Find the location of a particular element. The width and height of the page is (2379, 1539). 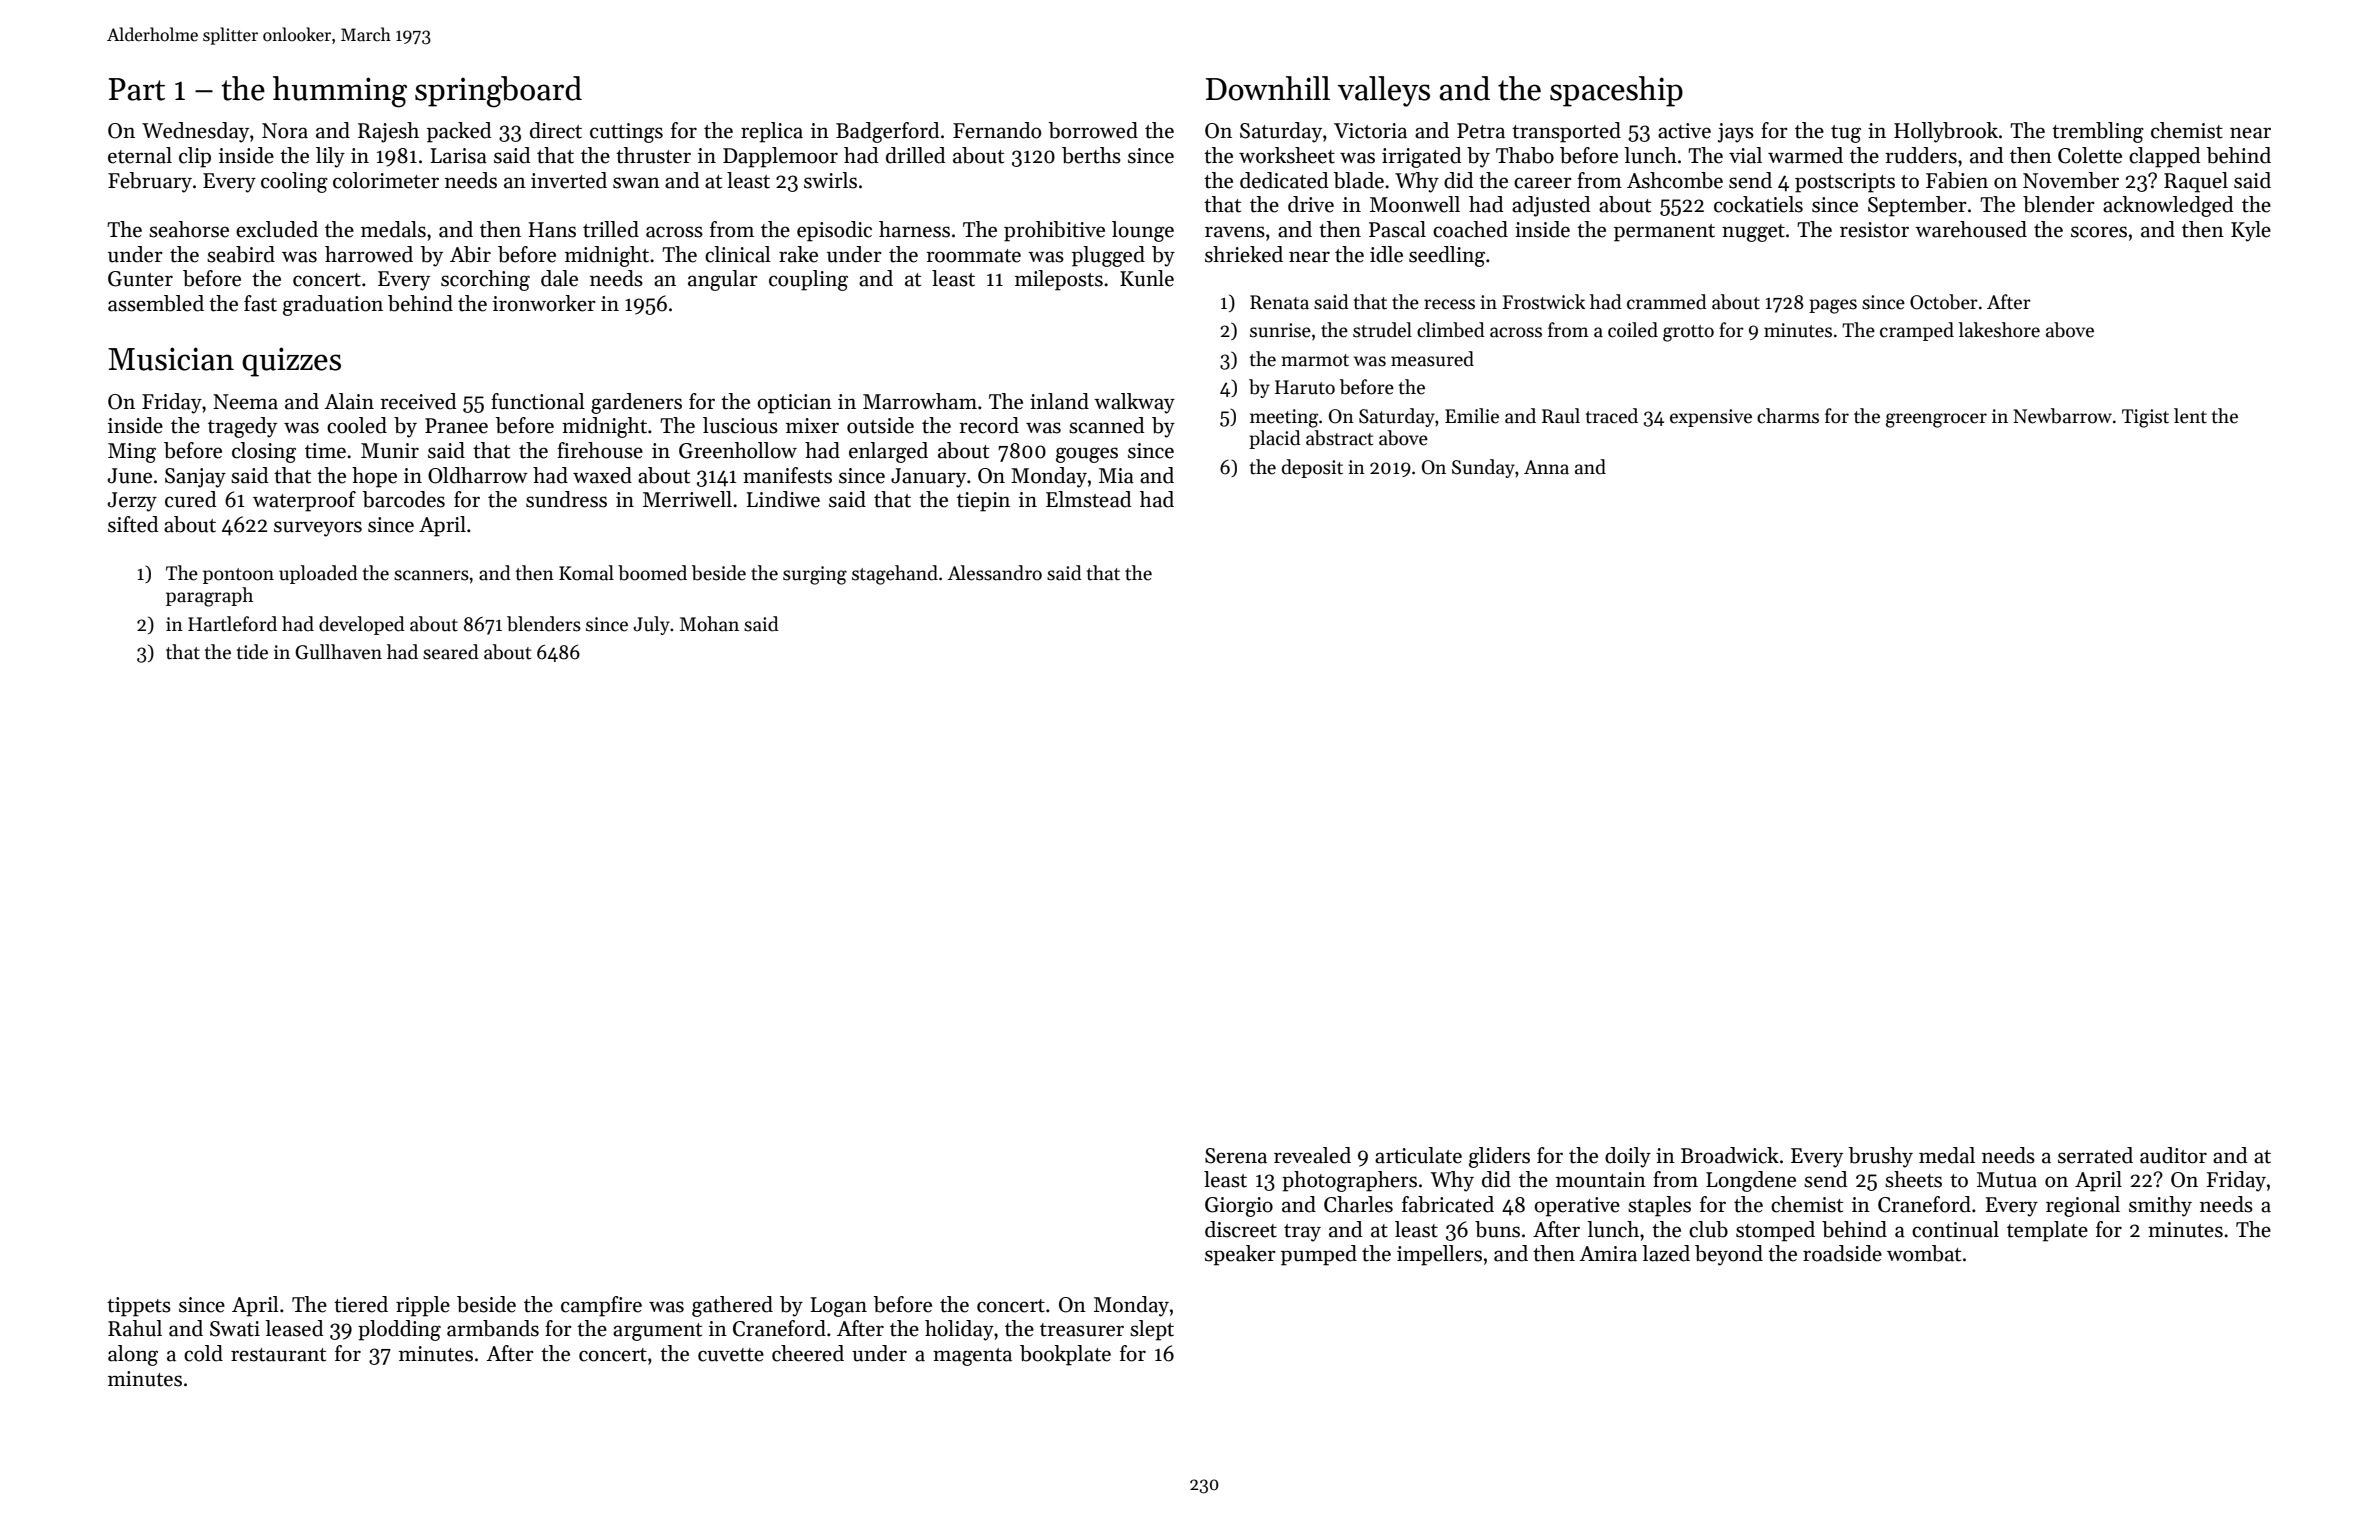

permanent is located at coordinates (1664, 233).
